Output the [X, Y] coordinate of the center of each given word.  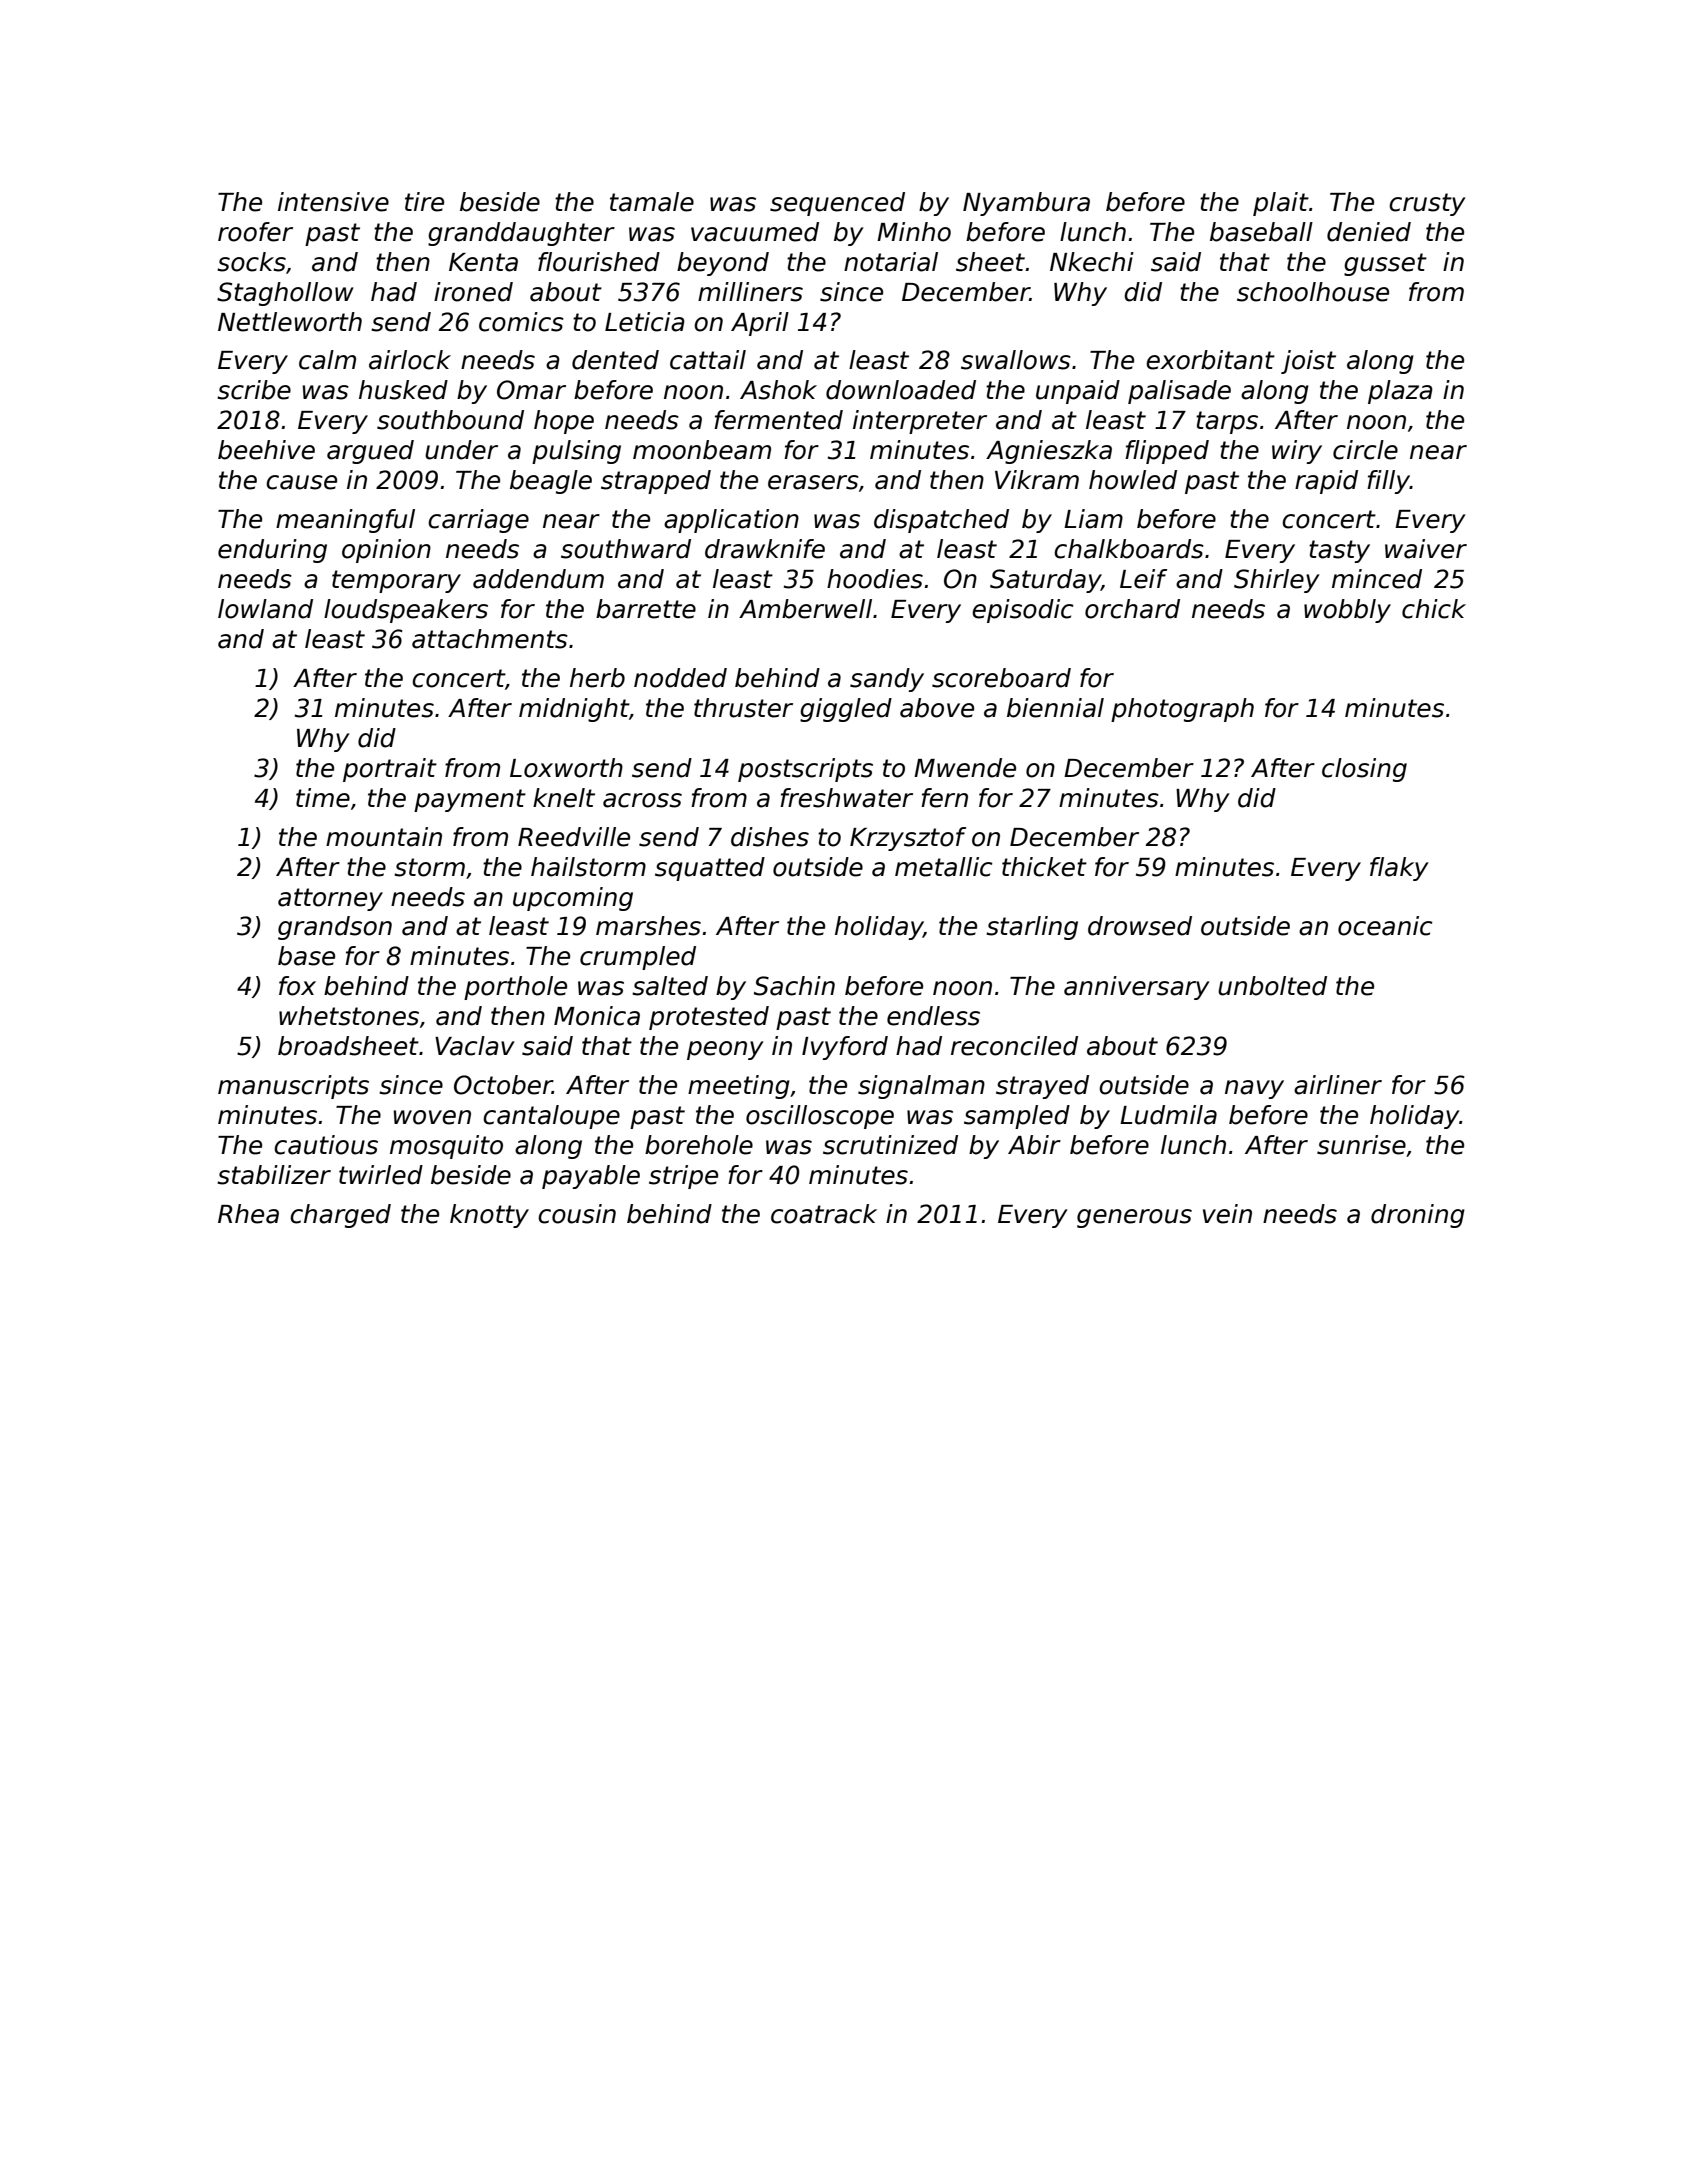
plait [1281, 204]
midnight [574, 710]
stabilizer [274, 1175]
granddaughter [521, 234]
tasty [1339, 551]
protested [709, 1018]
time [323, 798]
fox [297, 986]
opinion [386, 551]
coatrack [824, 1214]
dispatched [941, 521]
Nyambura [1026, 204]
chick [1434, 609]
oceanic [1385, 926]
